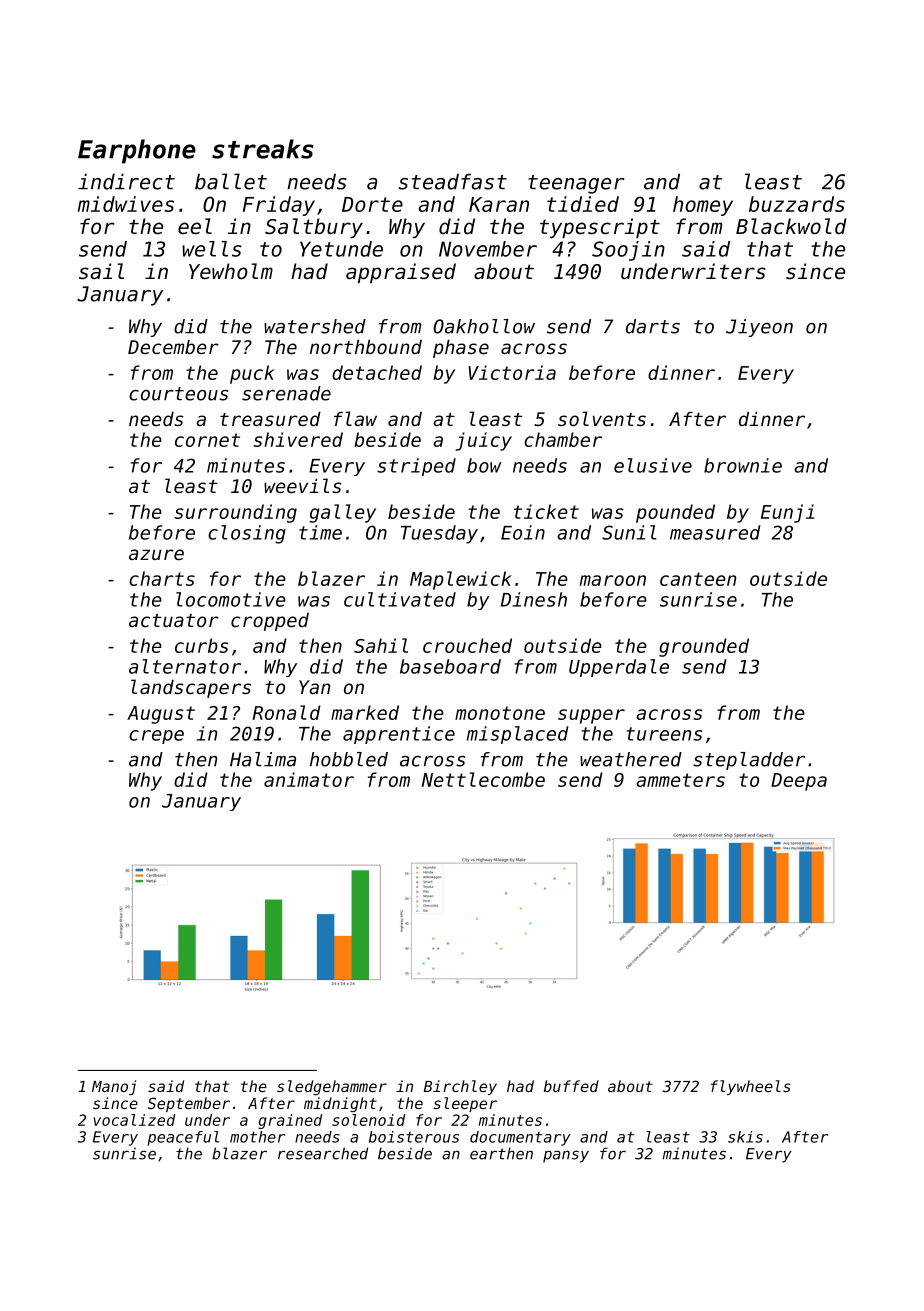 The image size is (924, 1311). What do you see at coordinates (566, 1156) in the screenshot?
I see `pansy` at bounding box center [566, 1156].
